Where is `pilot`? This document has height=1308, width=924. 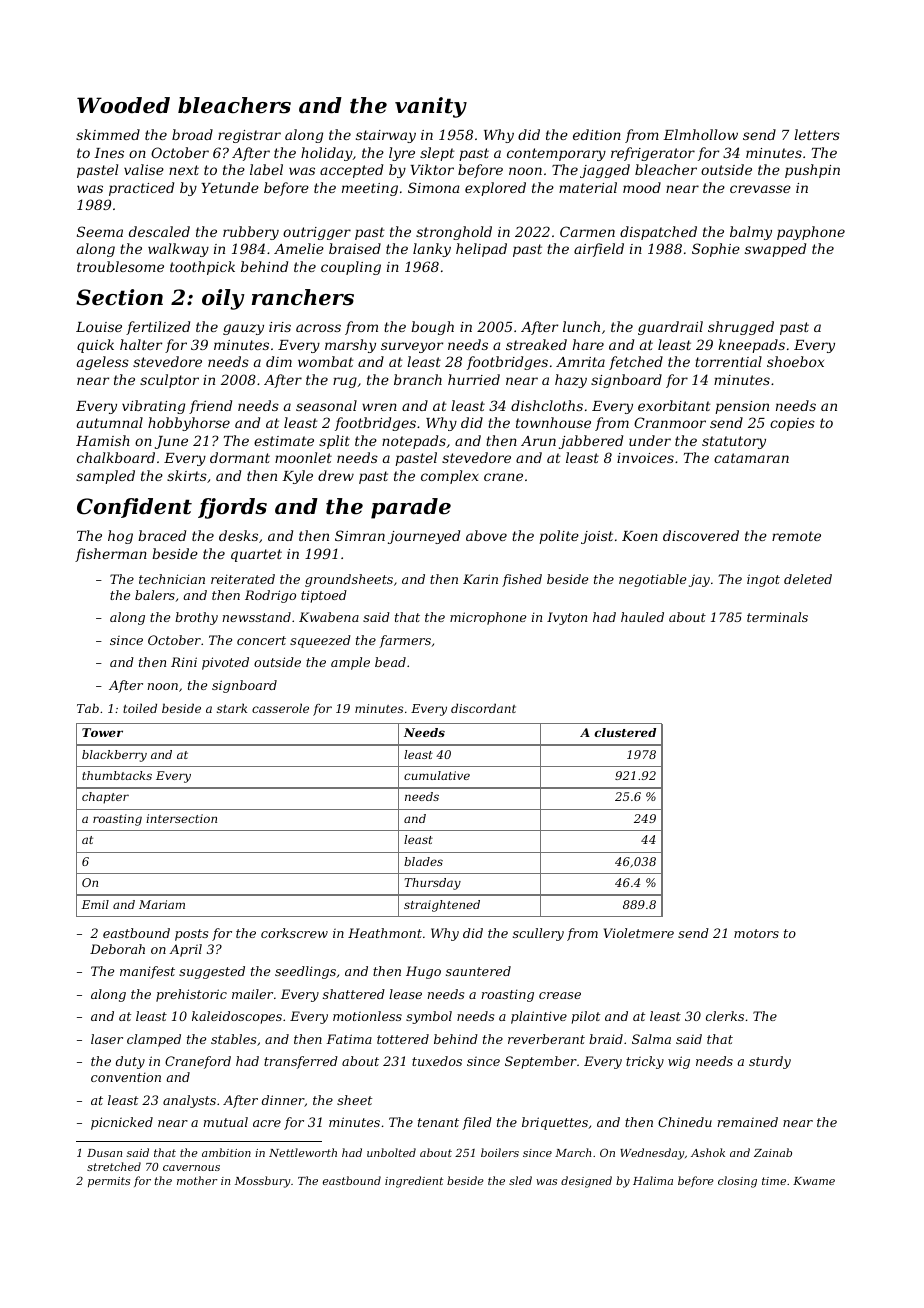
pilot is located at coordinates (585, 1017).
